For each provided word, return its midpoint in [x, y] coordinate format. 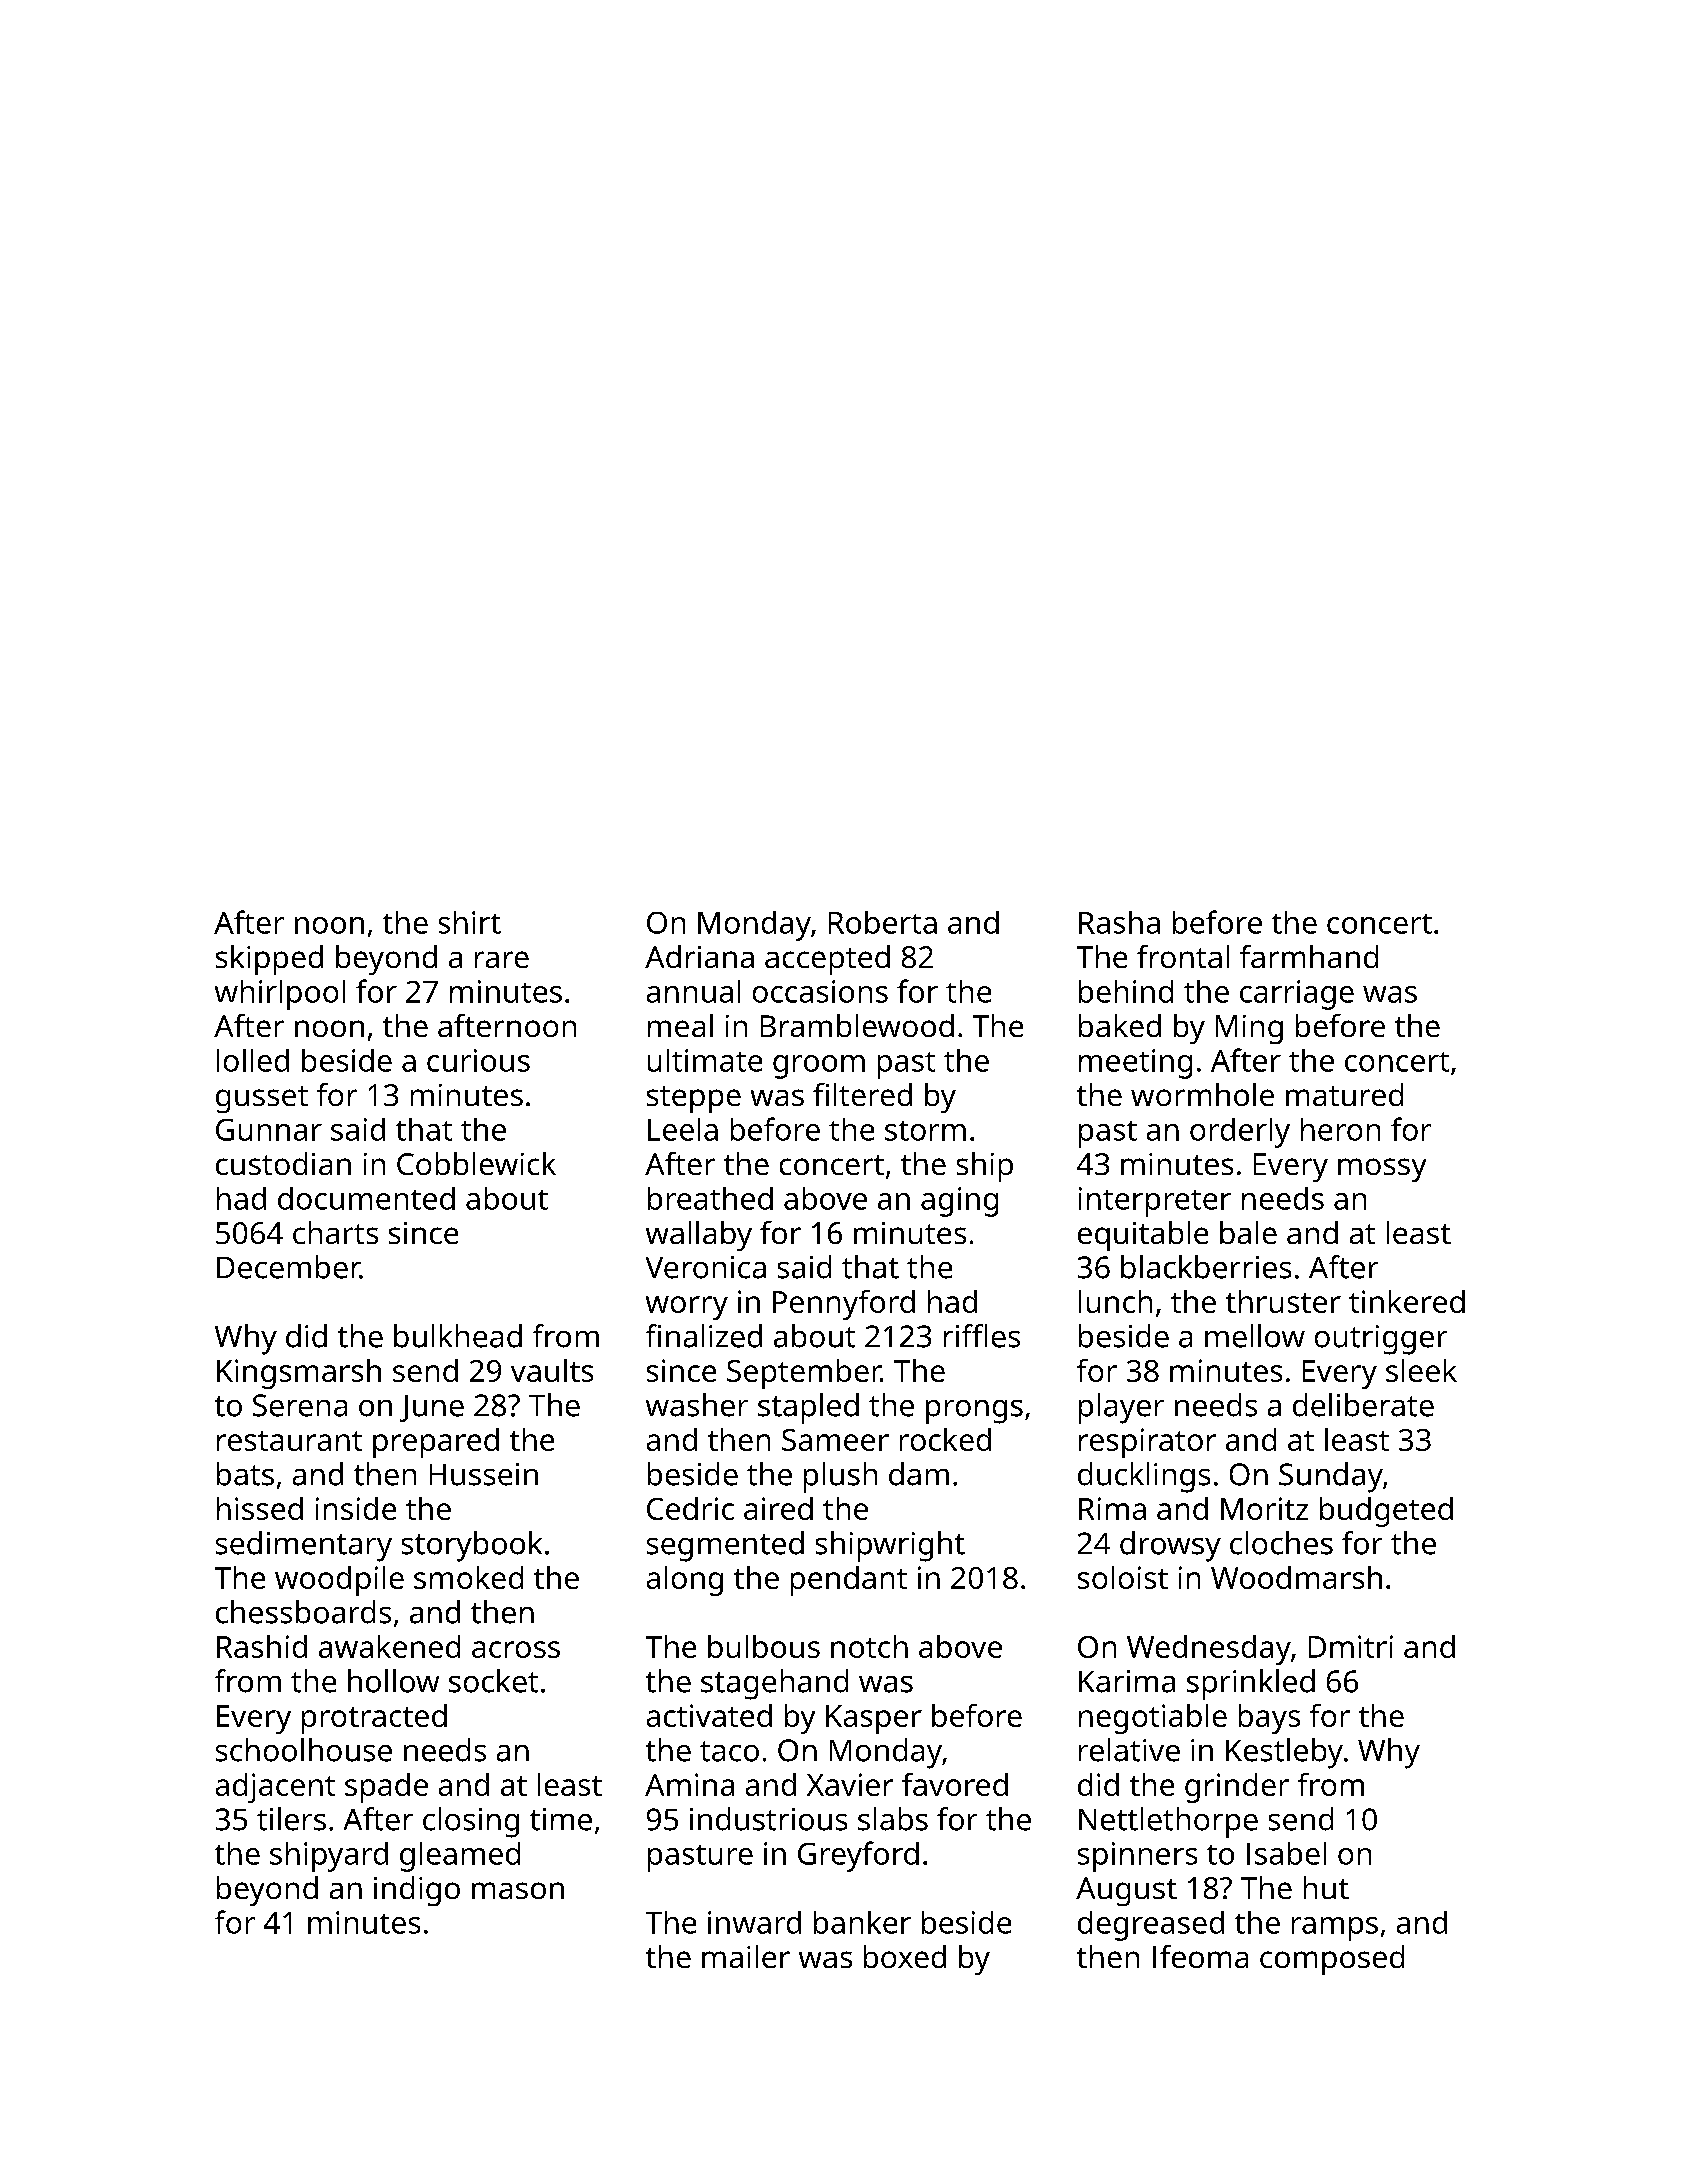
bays [1269, 1719]
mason [518, 1890]
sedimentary [304, 1546]
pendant [849, 1581]
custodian [283, 1163]
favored [955, 1784]
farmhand [1309, 956]
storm [925, 1131]
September [804, 1374]
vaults [552, 1370]
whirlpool [280, 995]
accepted [827, 960]
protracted [374, 1719]
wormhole [1202, 1094]
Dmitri [1351, 1646]
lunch [1115, 1301]
